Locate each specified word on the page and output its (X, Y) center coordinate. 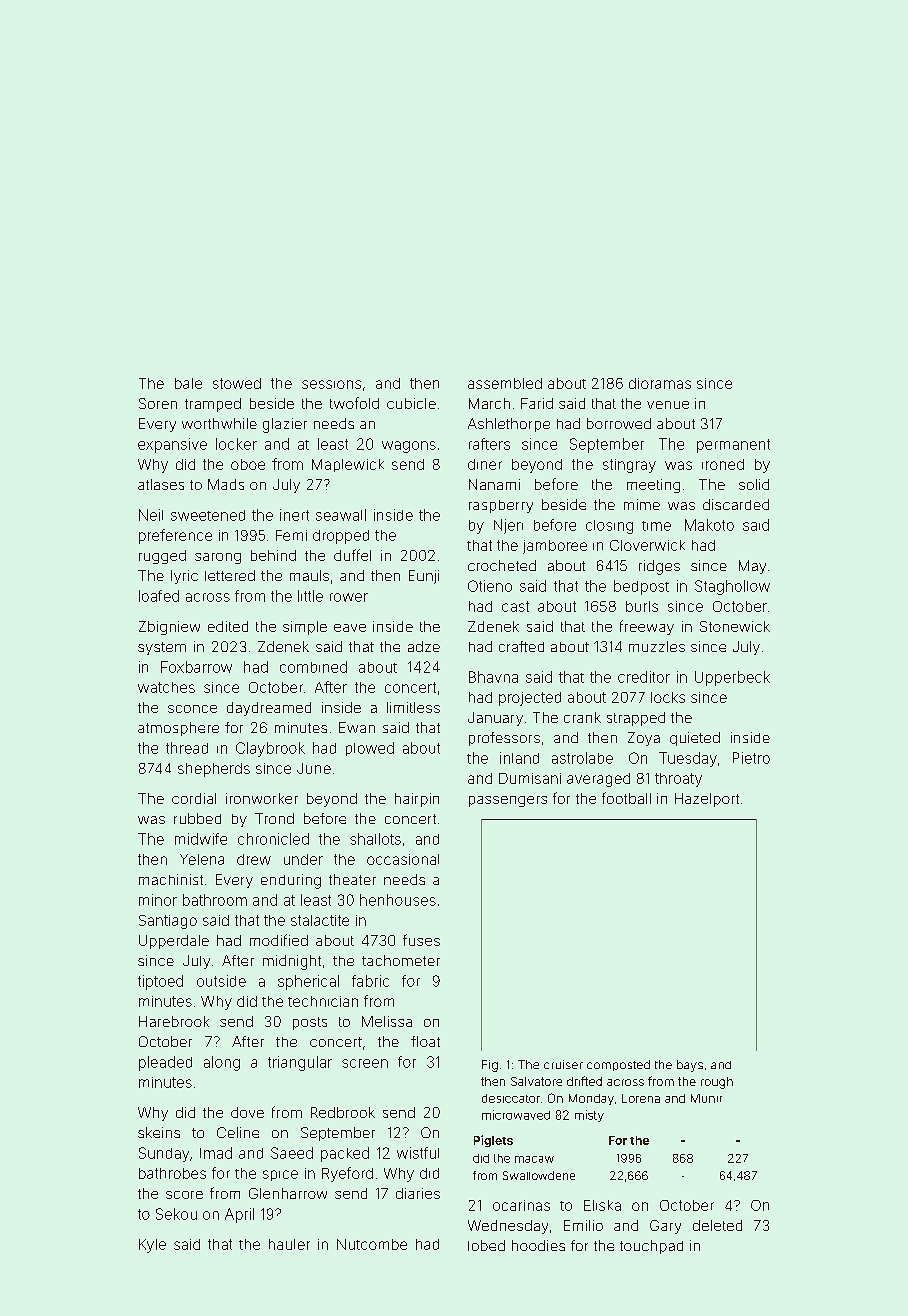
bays (690, 1066)
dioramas (660, 383)
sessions (331, 384)
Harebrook (174, 1021)
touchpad (651, 1247)
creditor (644, 677)
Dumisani (530, 778)
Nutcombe (372, 1244)
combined (313, 667)
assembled (505, 383)
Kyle (152, 1246)
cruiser (563, 1064)
